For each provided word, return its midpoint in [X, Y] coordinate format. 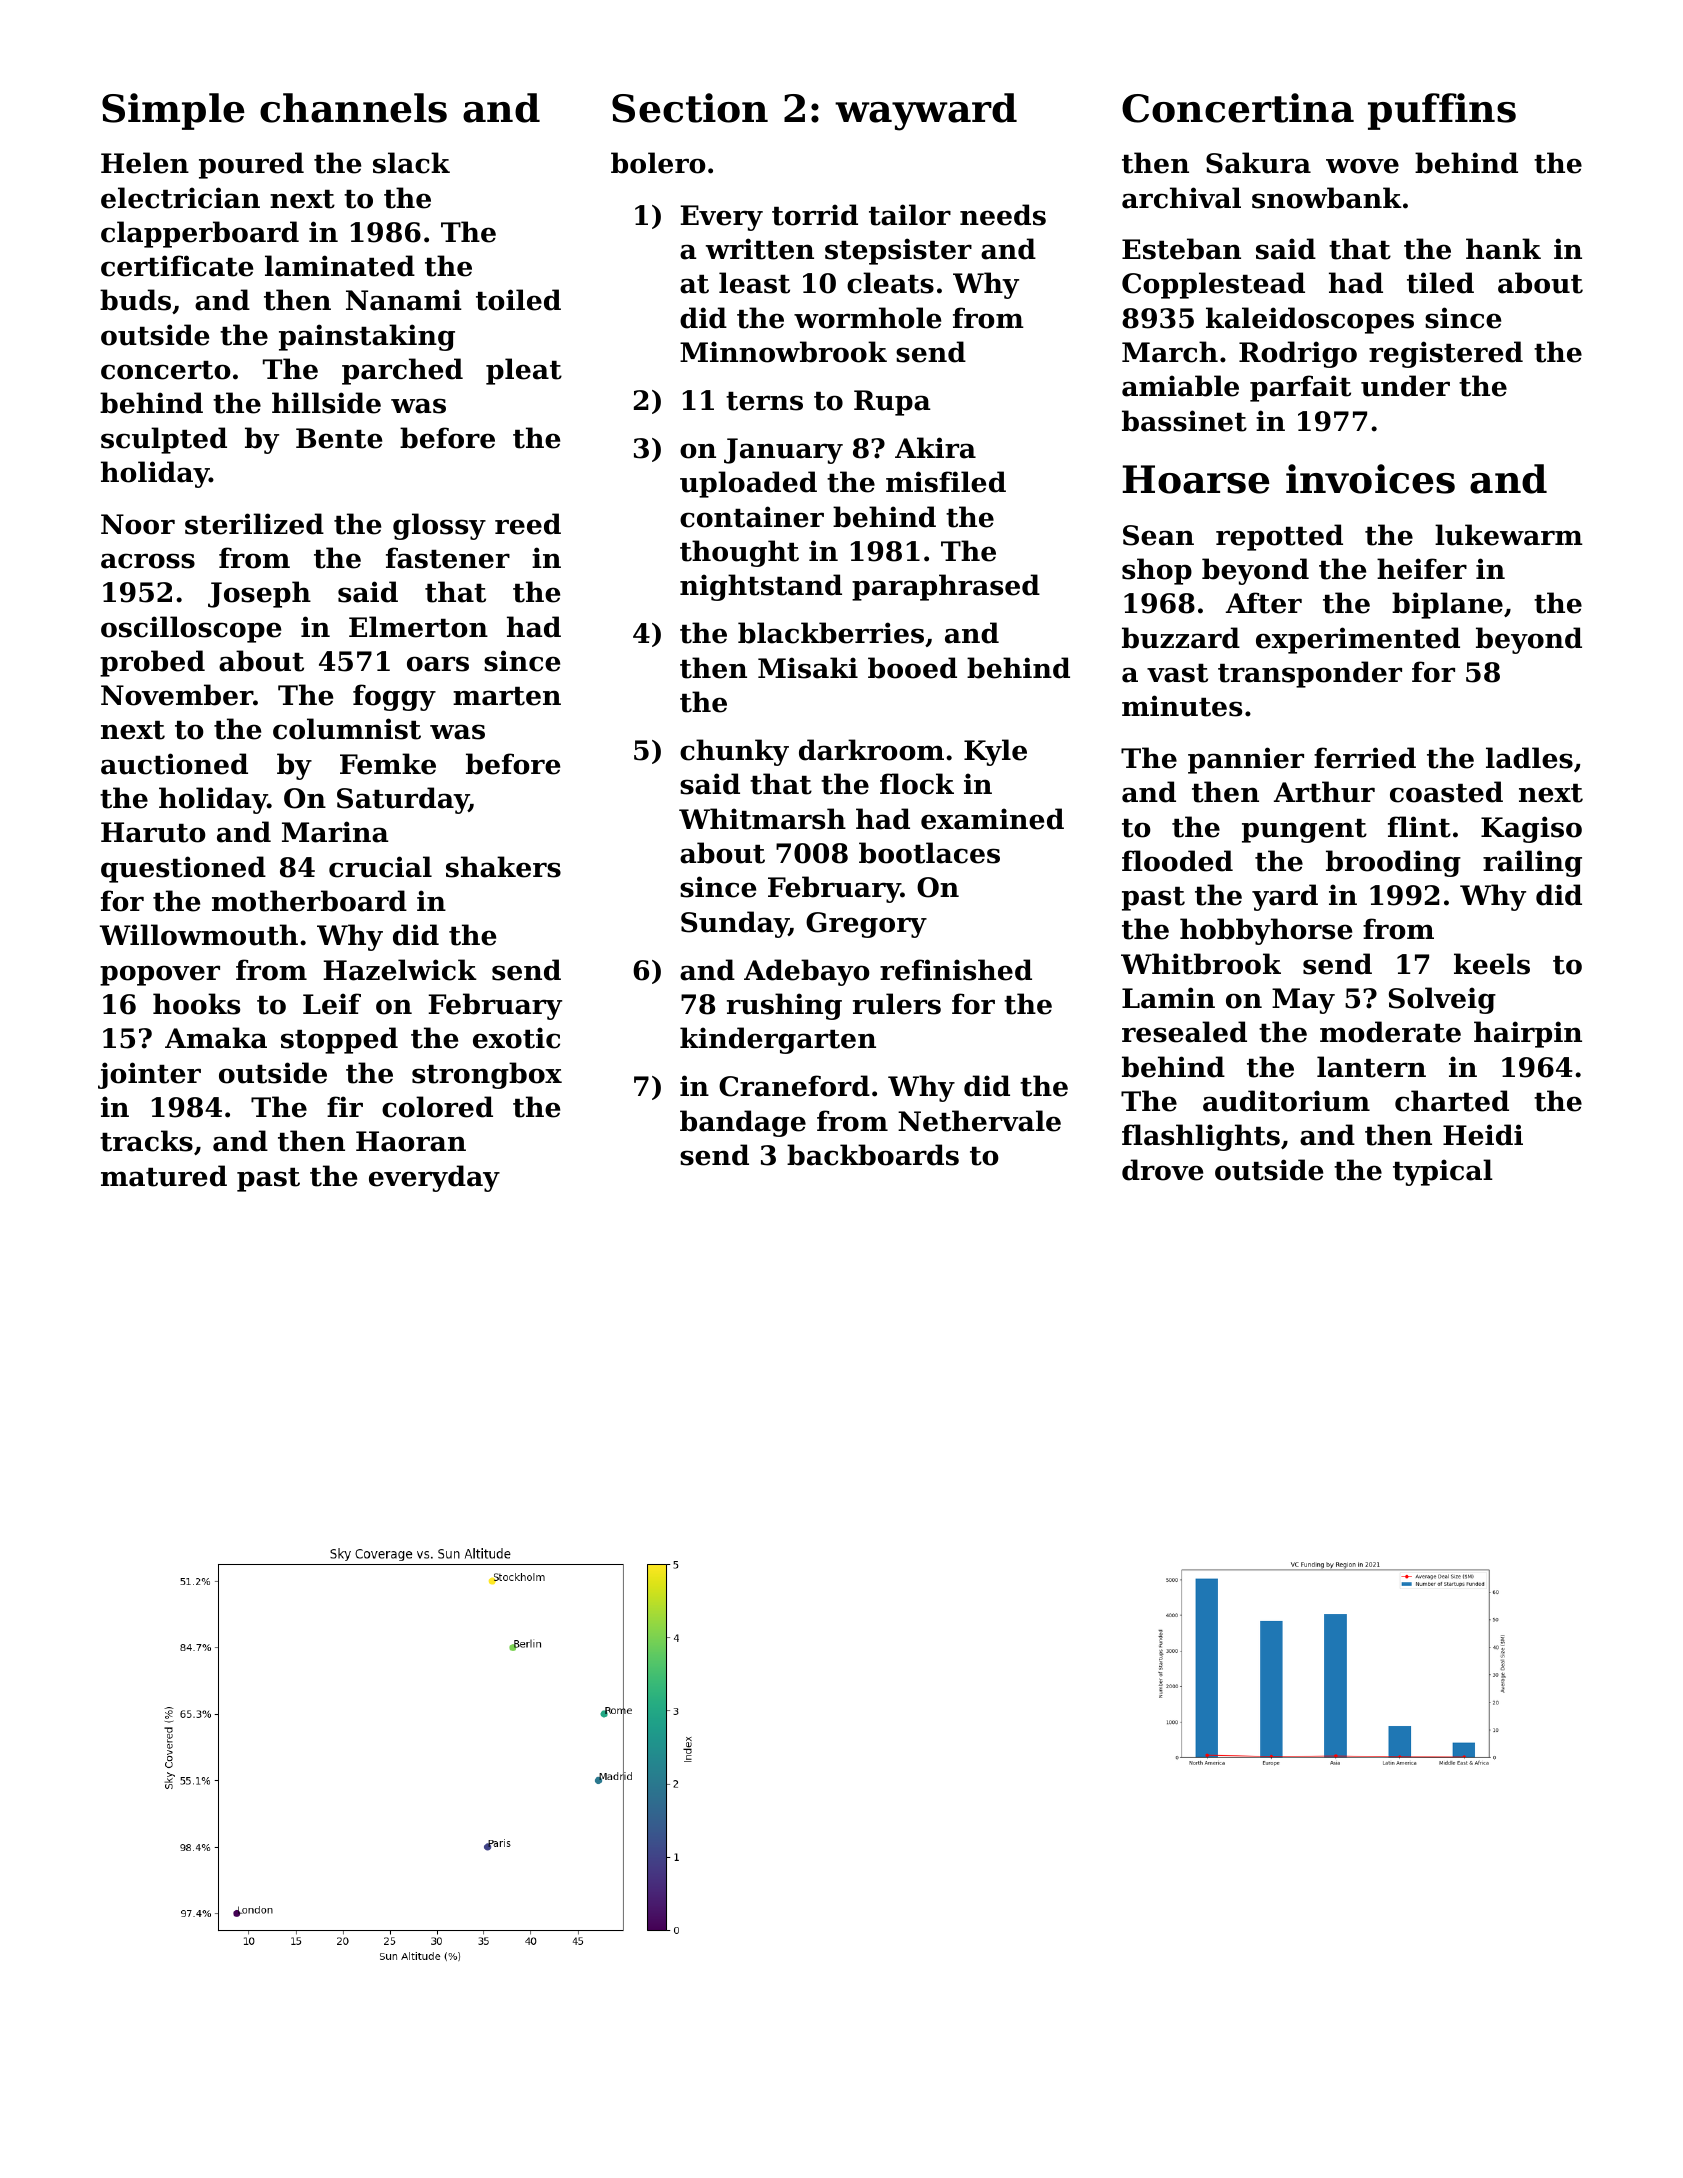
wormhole [867, 318]
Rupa [892, 403]
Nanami [404, 300]
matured [164, 1176]
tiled [1440, 283]
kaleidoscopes [1310, 320]
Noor [138, 524]
